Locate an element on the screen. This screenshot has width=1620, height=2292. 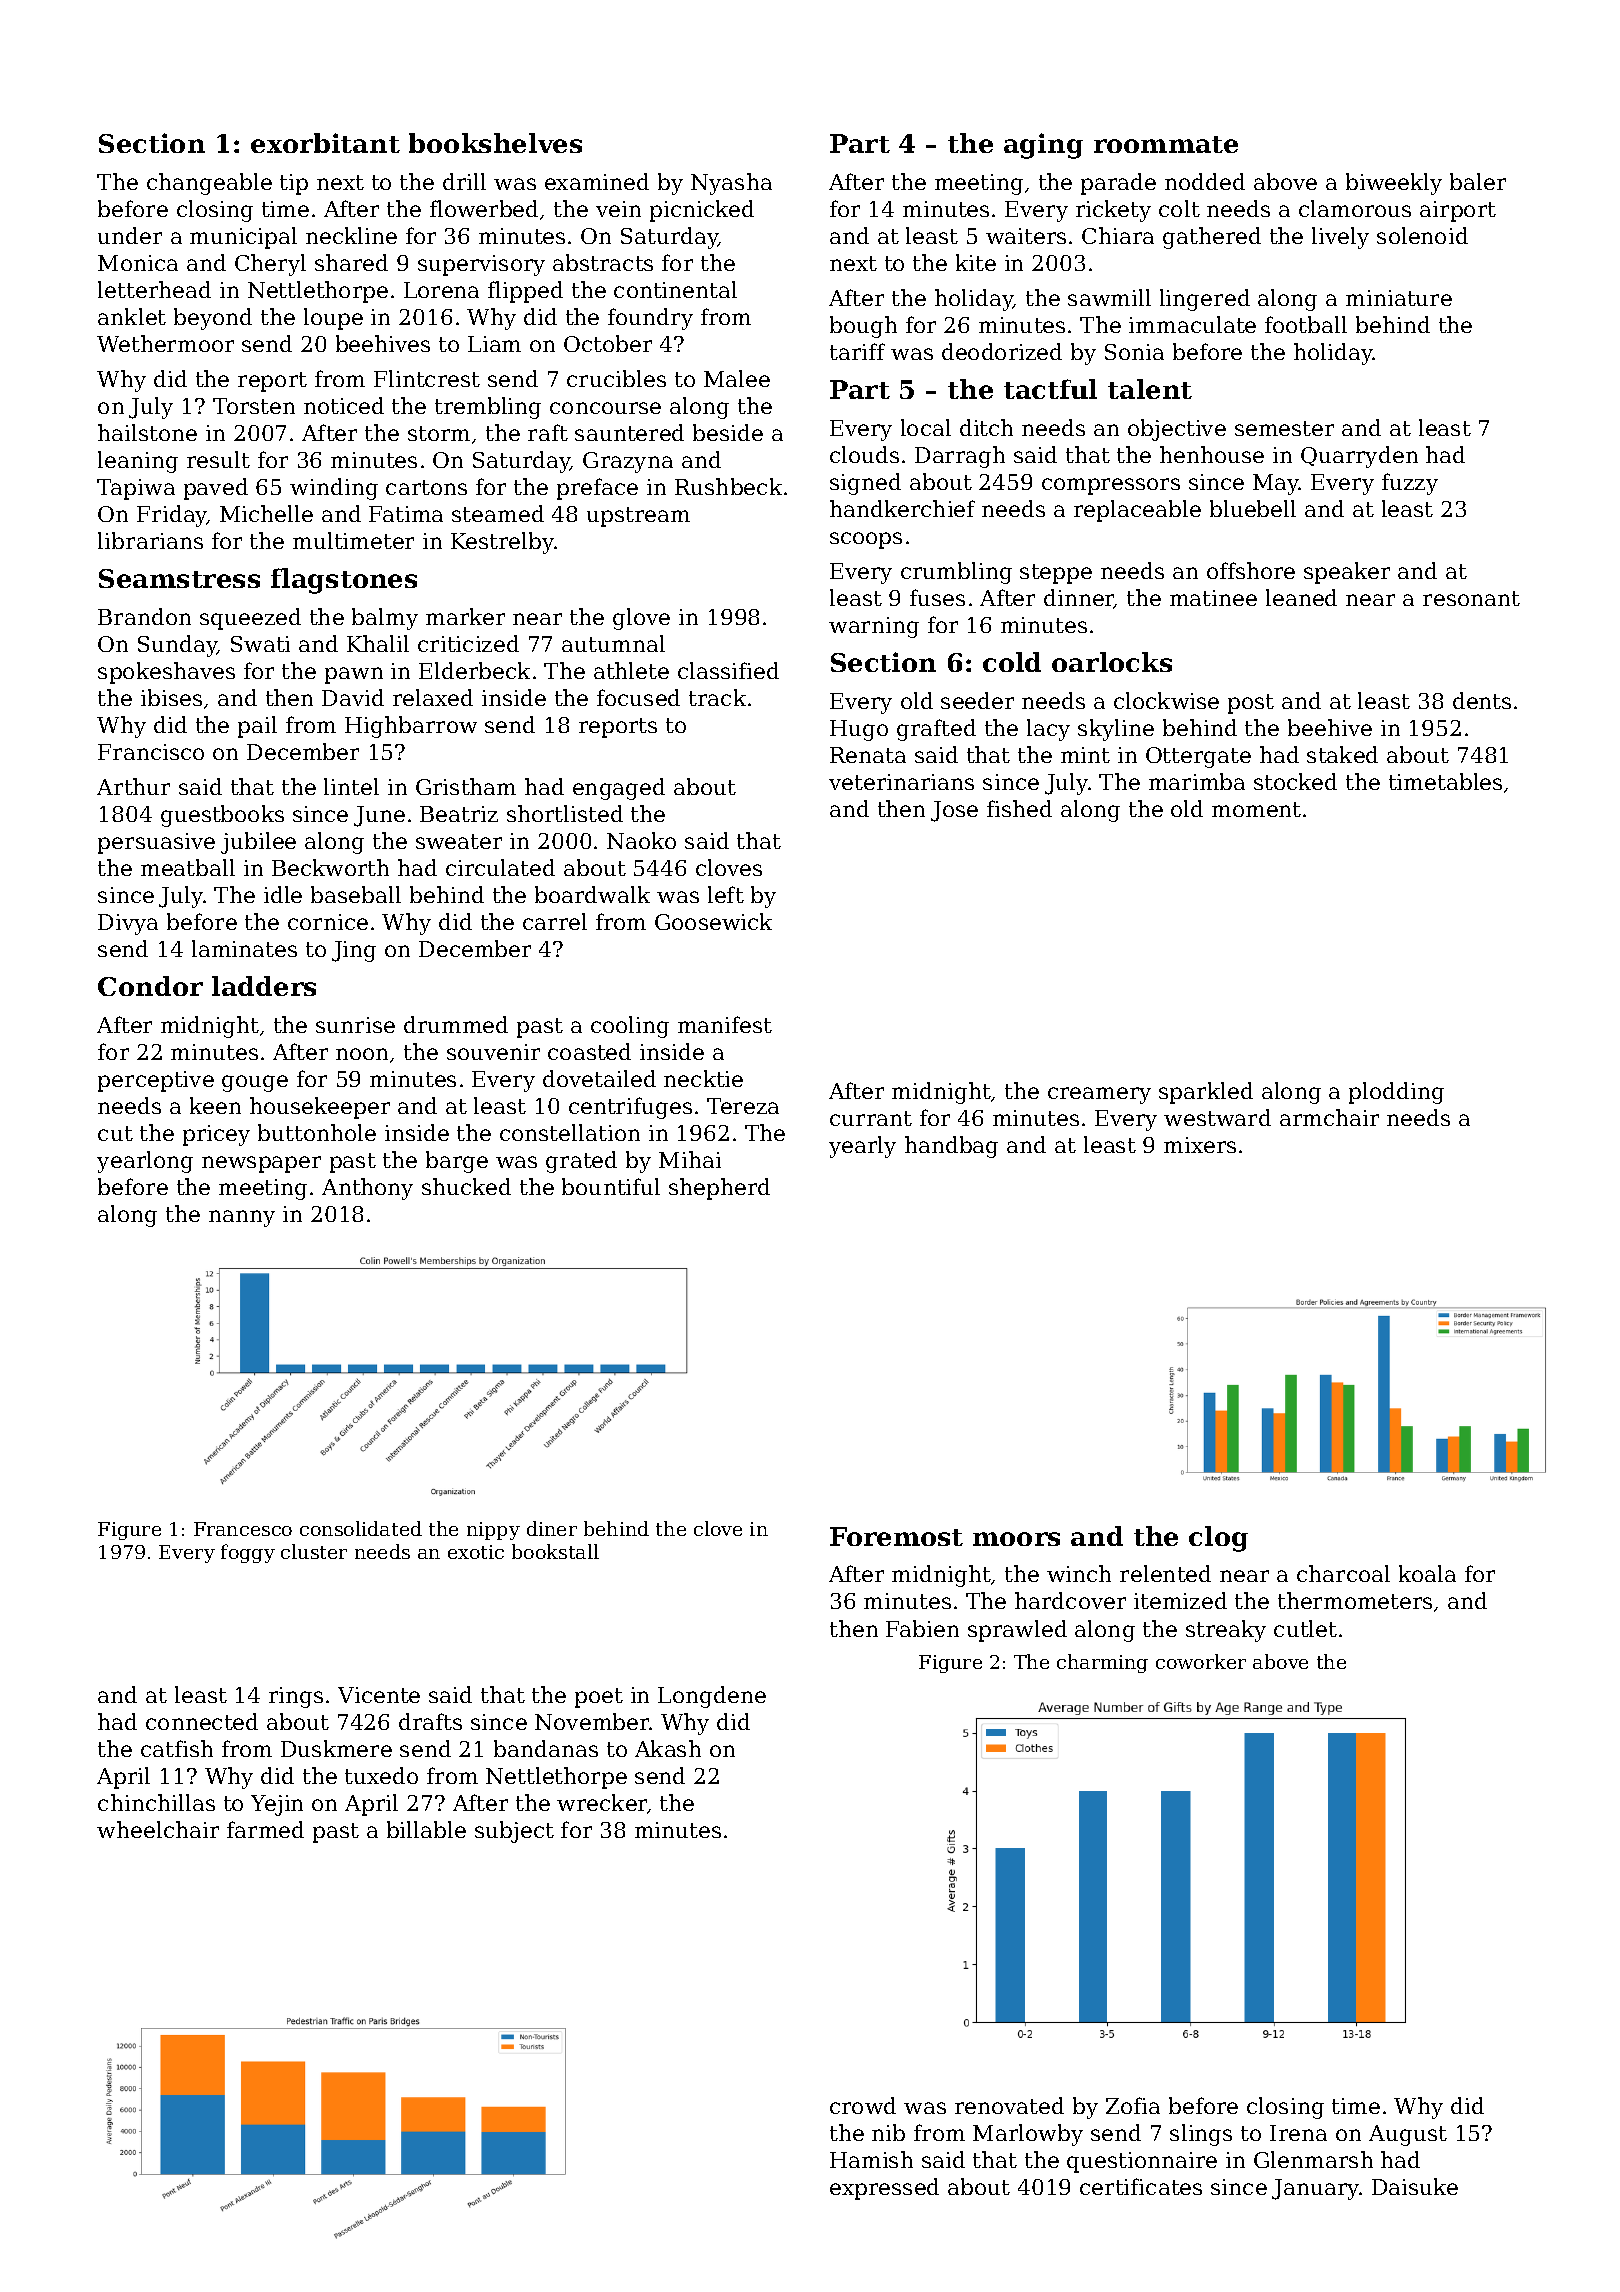
certificates is located at coordinates (1141, 2186).
